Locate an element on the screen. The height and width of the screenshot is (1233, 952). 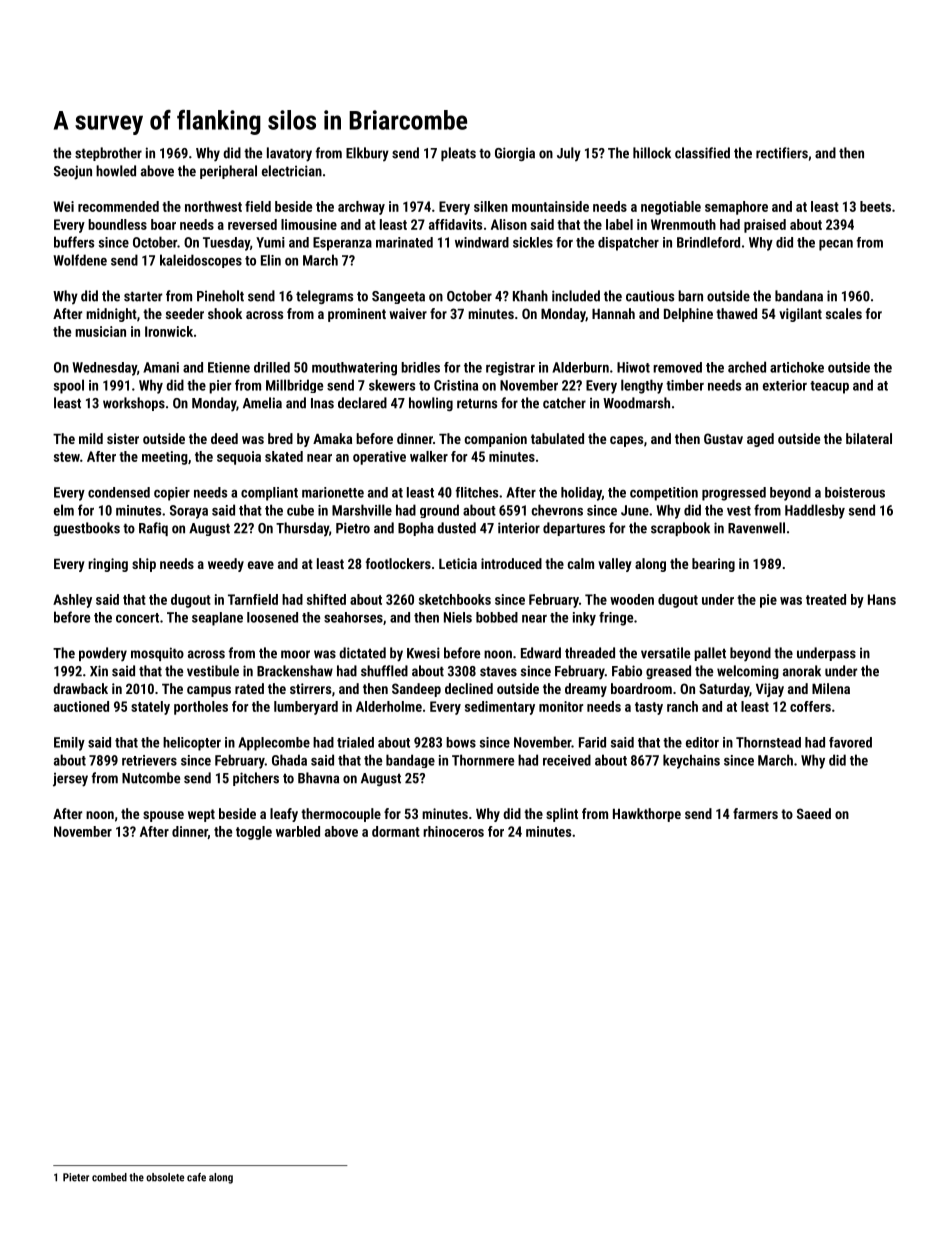
combed is located at coordinates (109, 1177).
